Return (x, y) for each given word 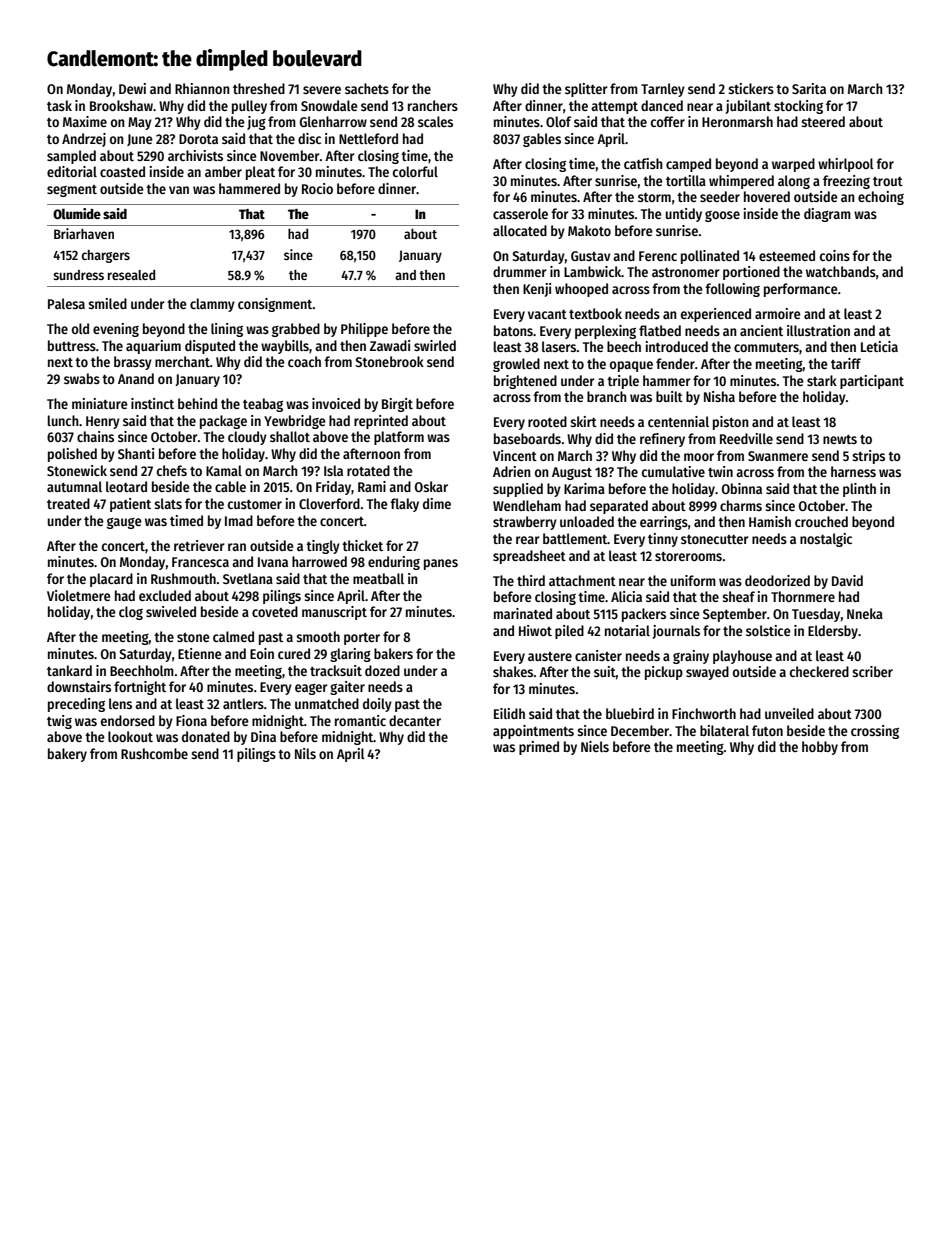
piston (731, 423)
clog (131, 613)
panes (441, 564)
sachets (367, 88)
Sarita (809, 88)
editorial (72, 171)
